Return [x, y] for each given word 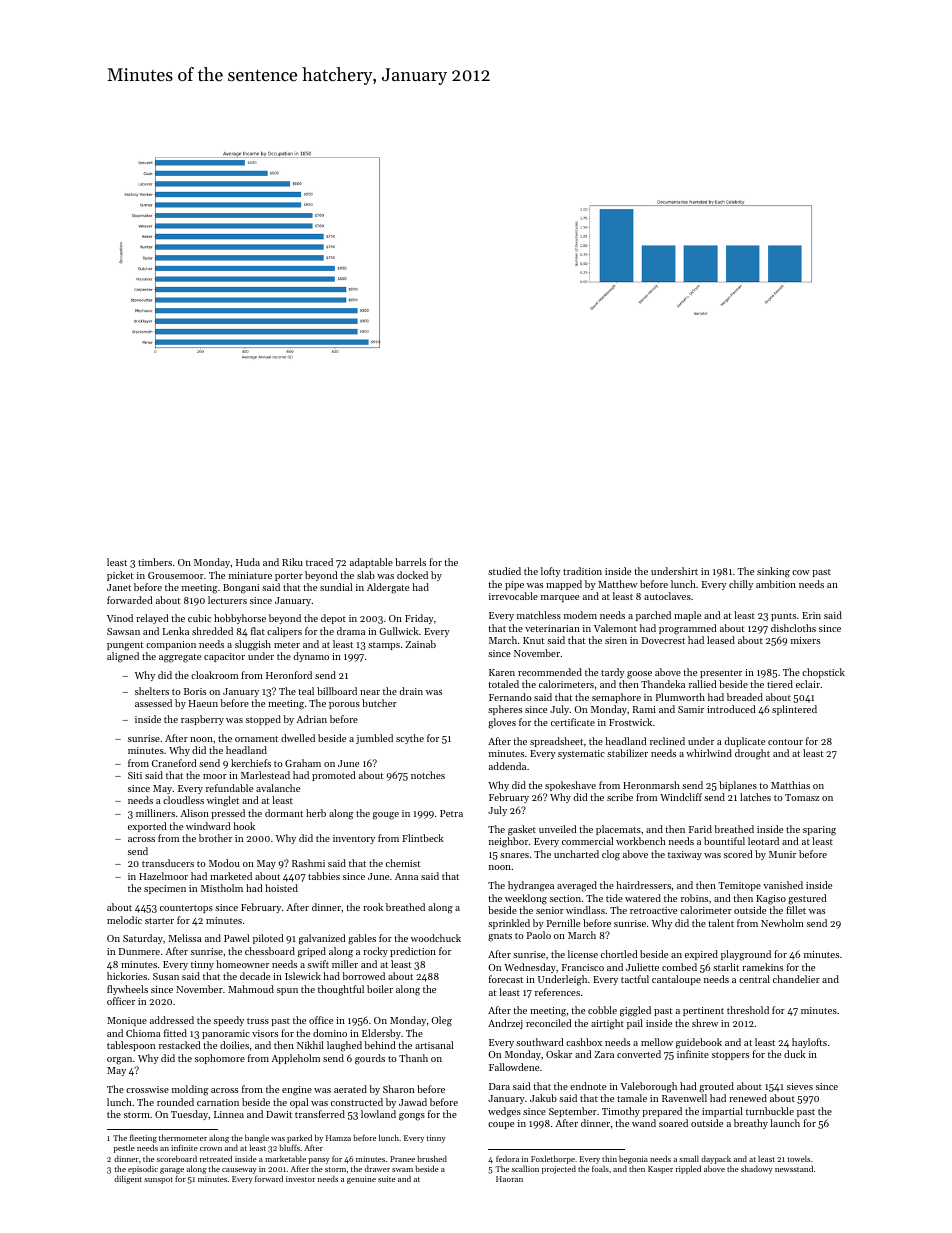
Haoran [509, 1179]
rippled [688, 1169]
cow [801, 572]
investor [300, 1179]
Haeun [203, 703]
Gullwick [399, 631]
